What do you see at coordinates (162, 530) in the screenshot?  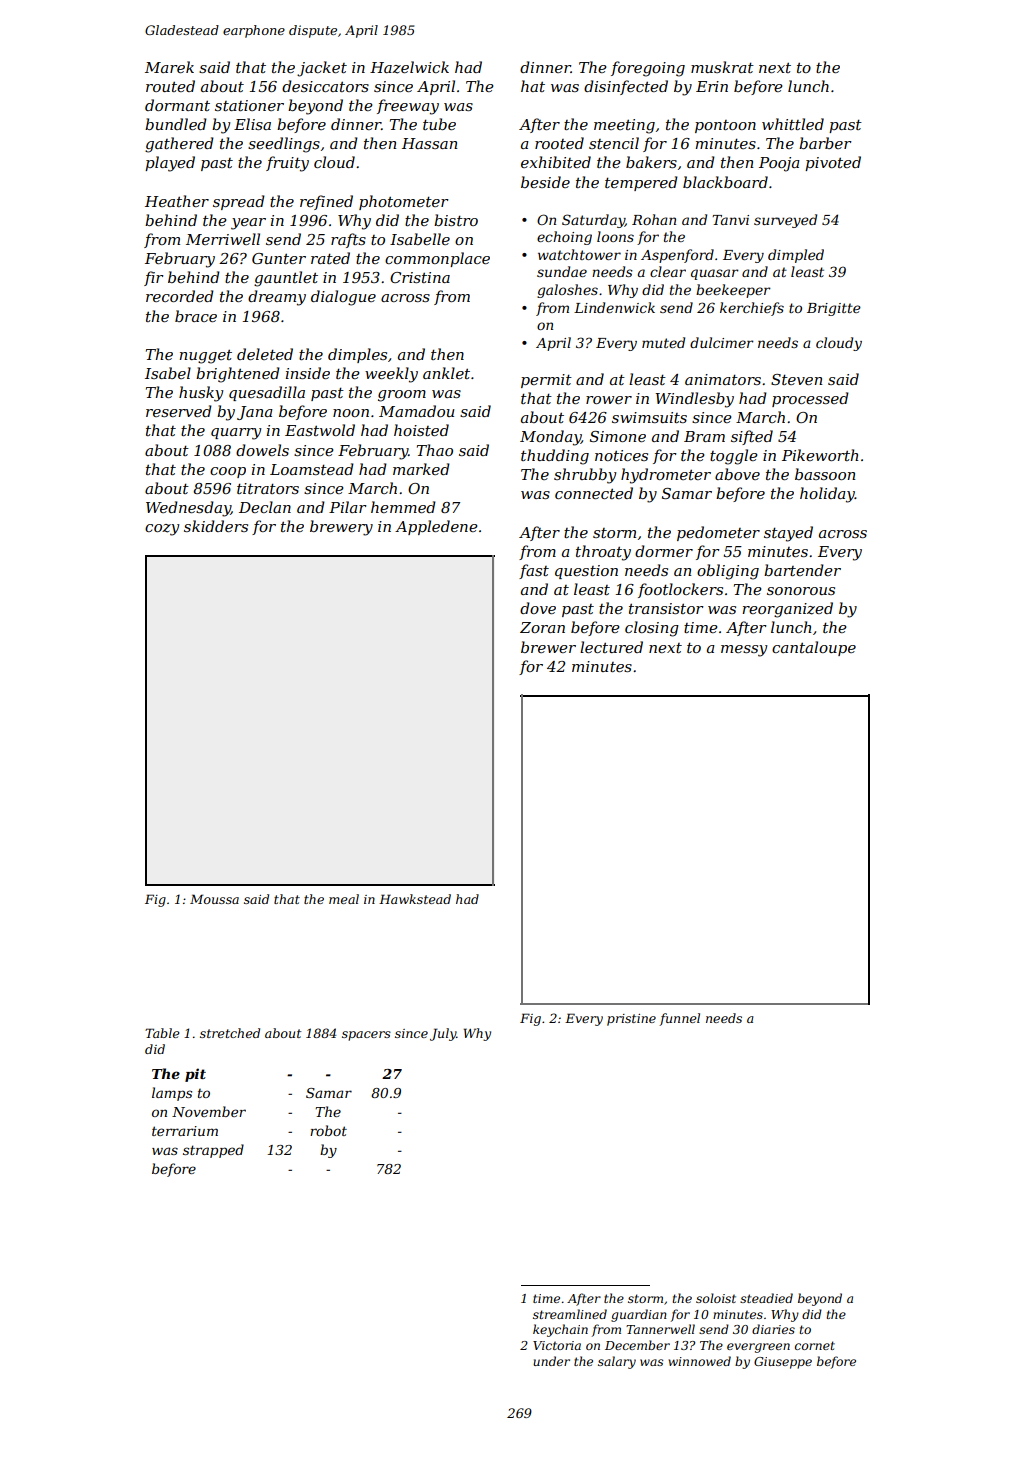 I see `cozy` at bounding box center [162, 530].
